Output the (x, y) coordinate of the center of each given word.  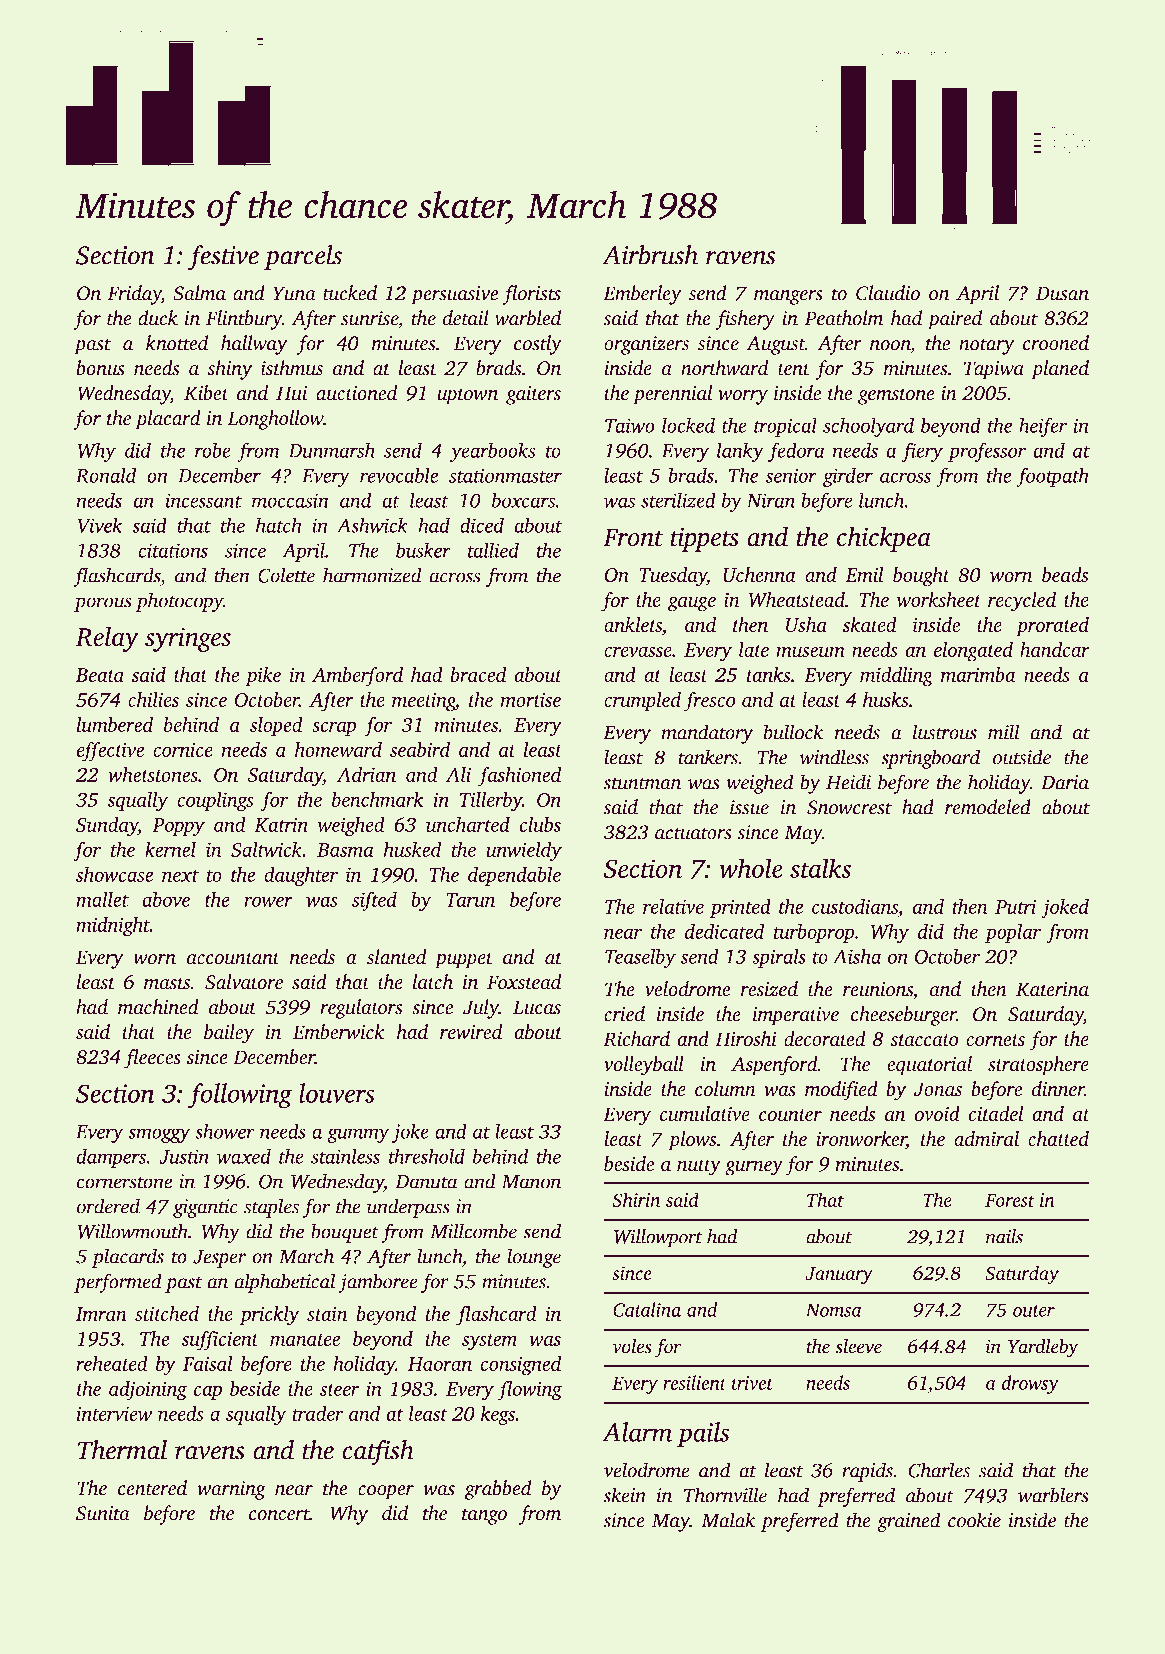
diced (482, 525)
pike (263, 677)
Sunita (103, 1513)
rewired (471, 1032)
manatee (305, 1340)
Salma (199, 293)
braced (478, 674)
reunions (878, 989)
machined (158, 1007)
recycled (1022, 602)
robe (213, 450)
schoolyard (868, 427)
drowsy (1030, 1384)
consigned (520, 1366)
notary (986, 346)
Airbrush (650, 255)
